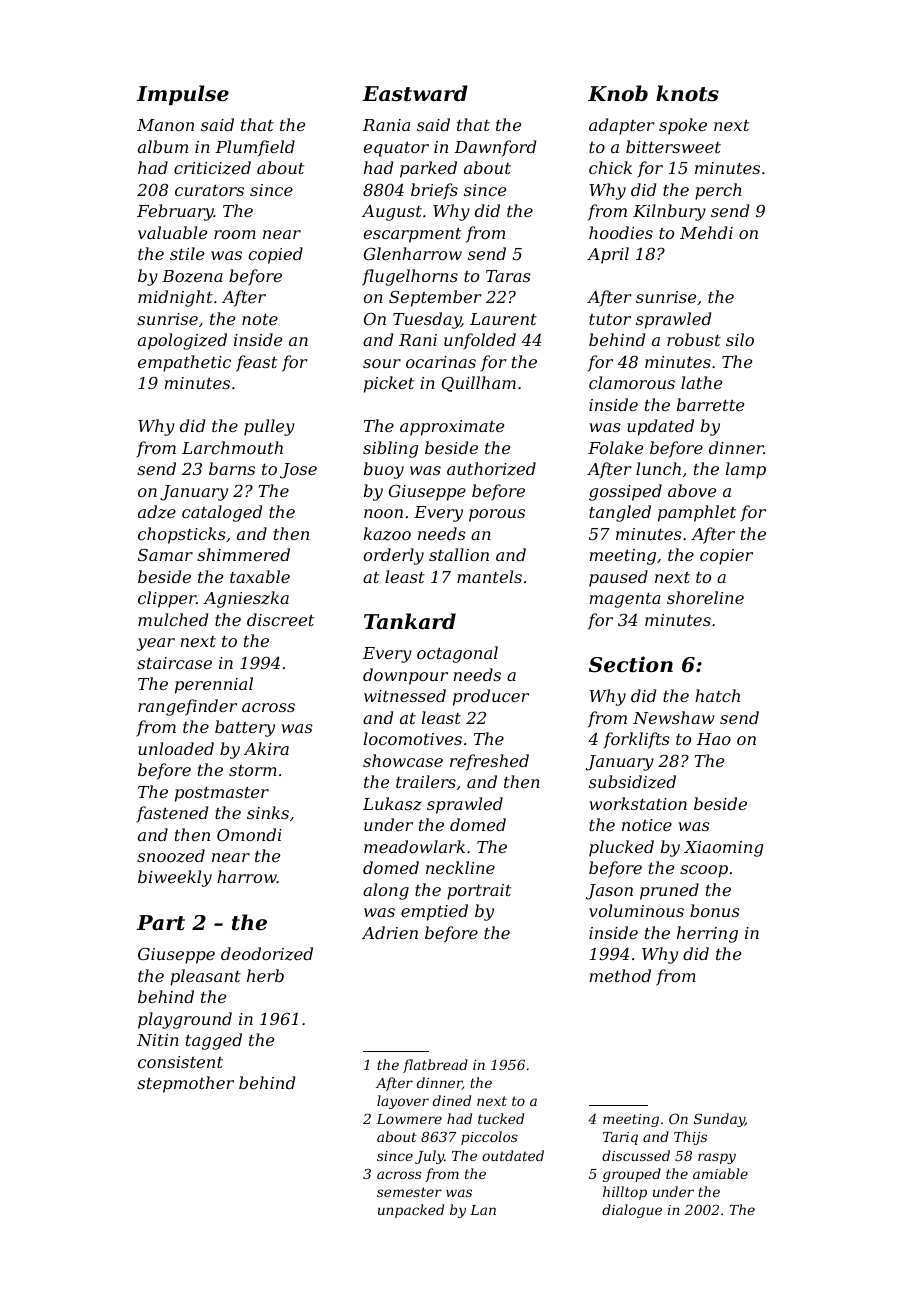 This screenshot has height=1316, width=908. I want to click on lamp, so click(746, 470).
